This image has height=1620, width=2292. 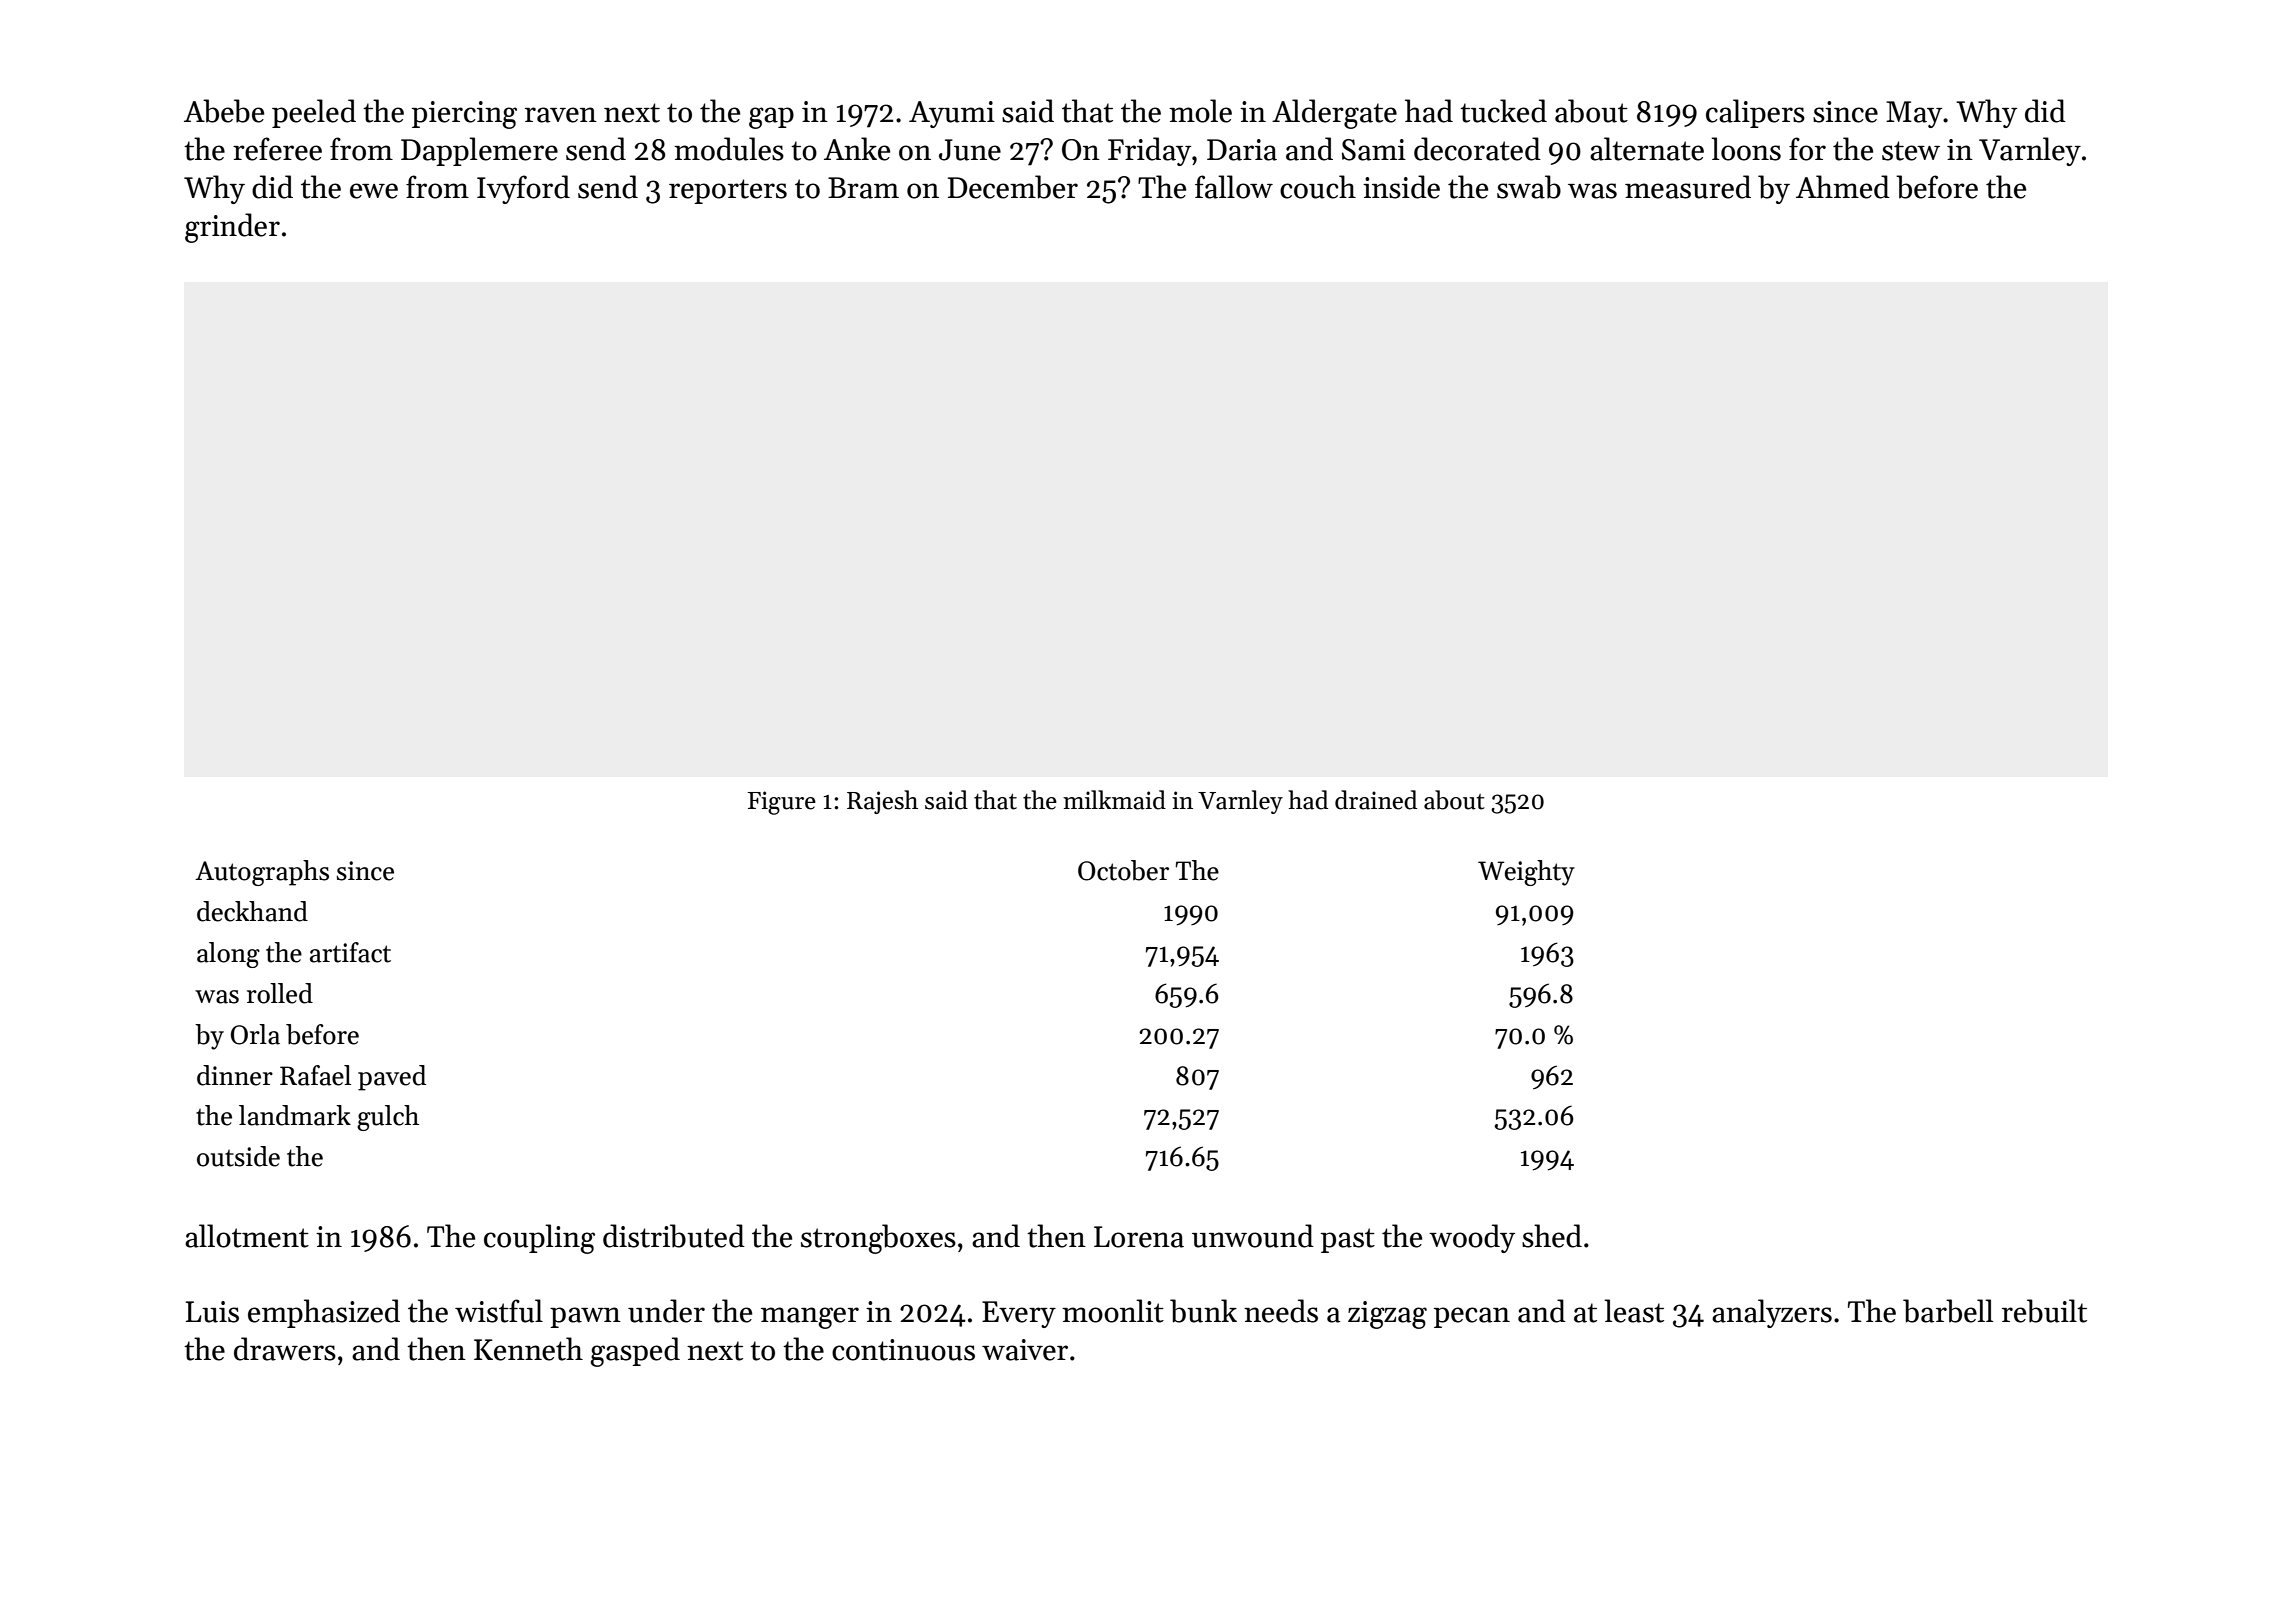 What do you see at coordinates (1123, 870) in the image?
I see `October` at bounding box center [1123, 870].
